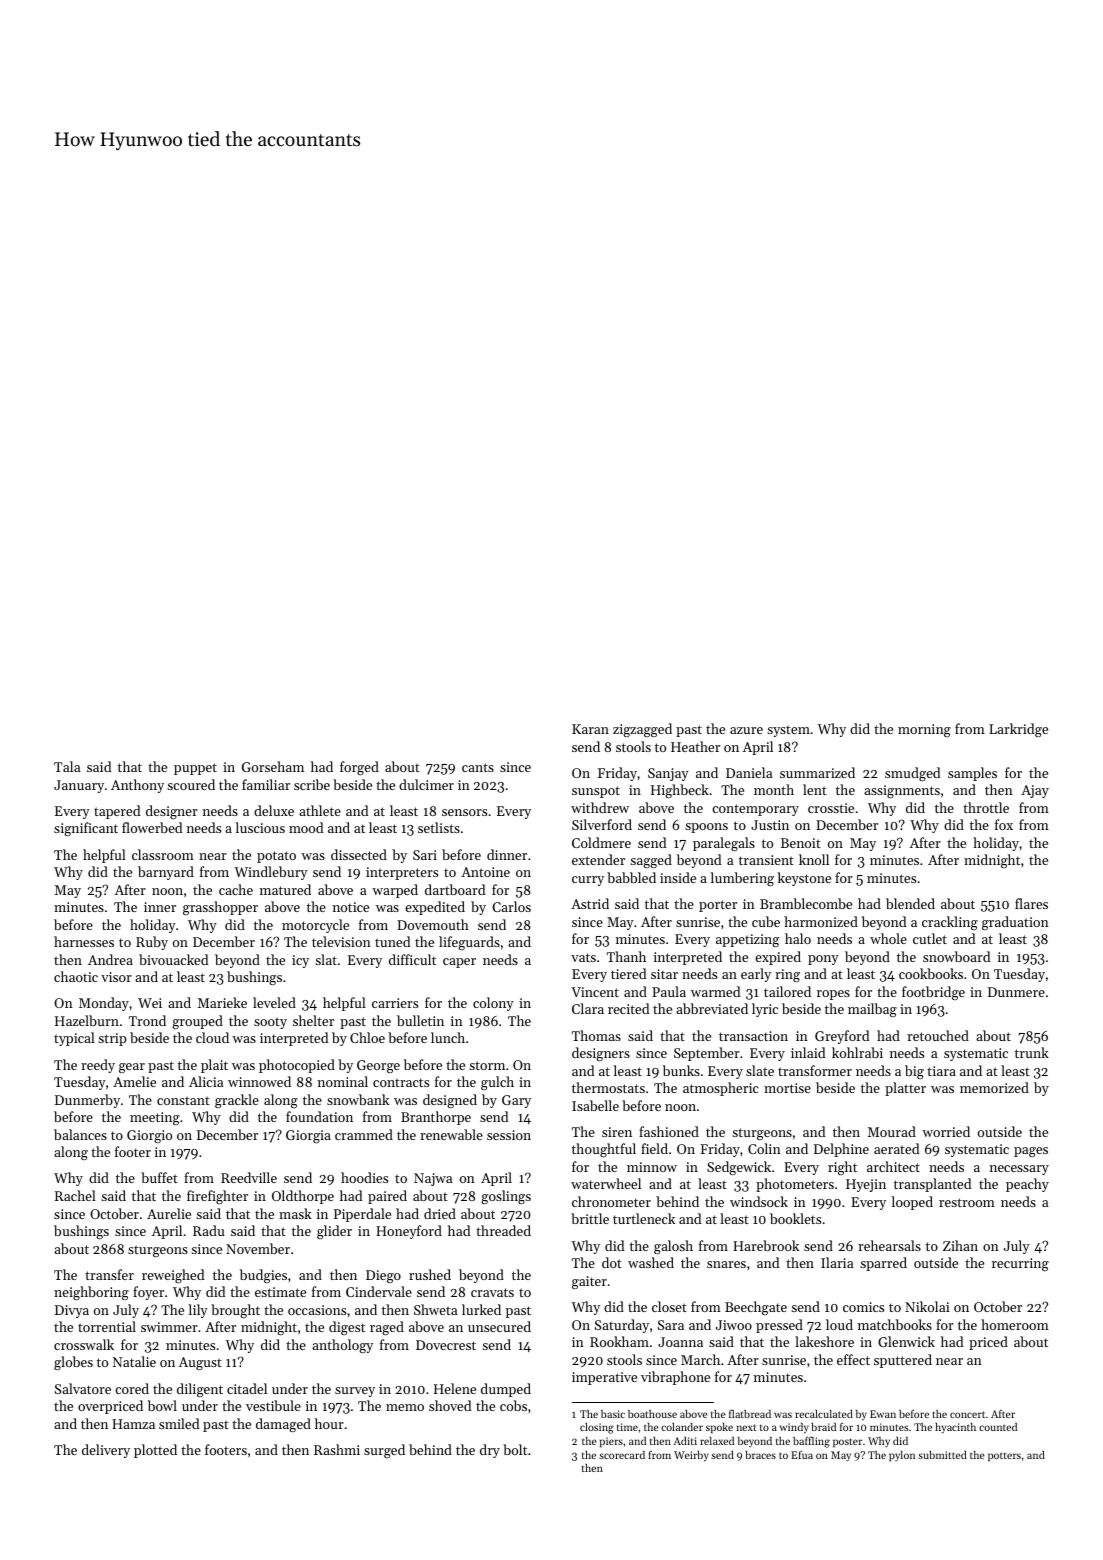 The height and width of the image is (1560, 1103). I want to click on Rashmi, so click(337, 1449).
